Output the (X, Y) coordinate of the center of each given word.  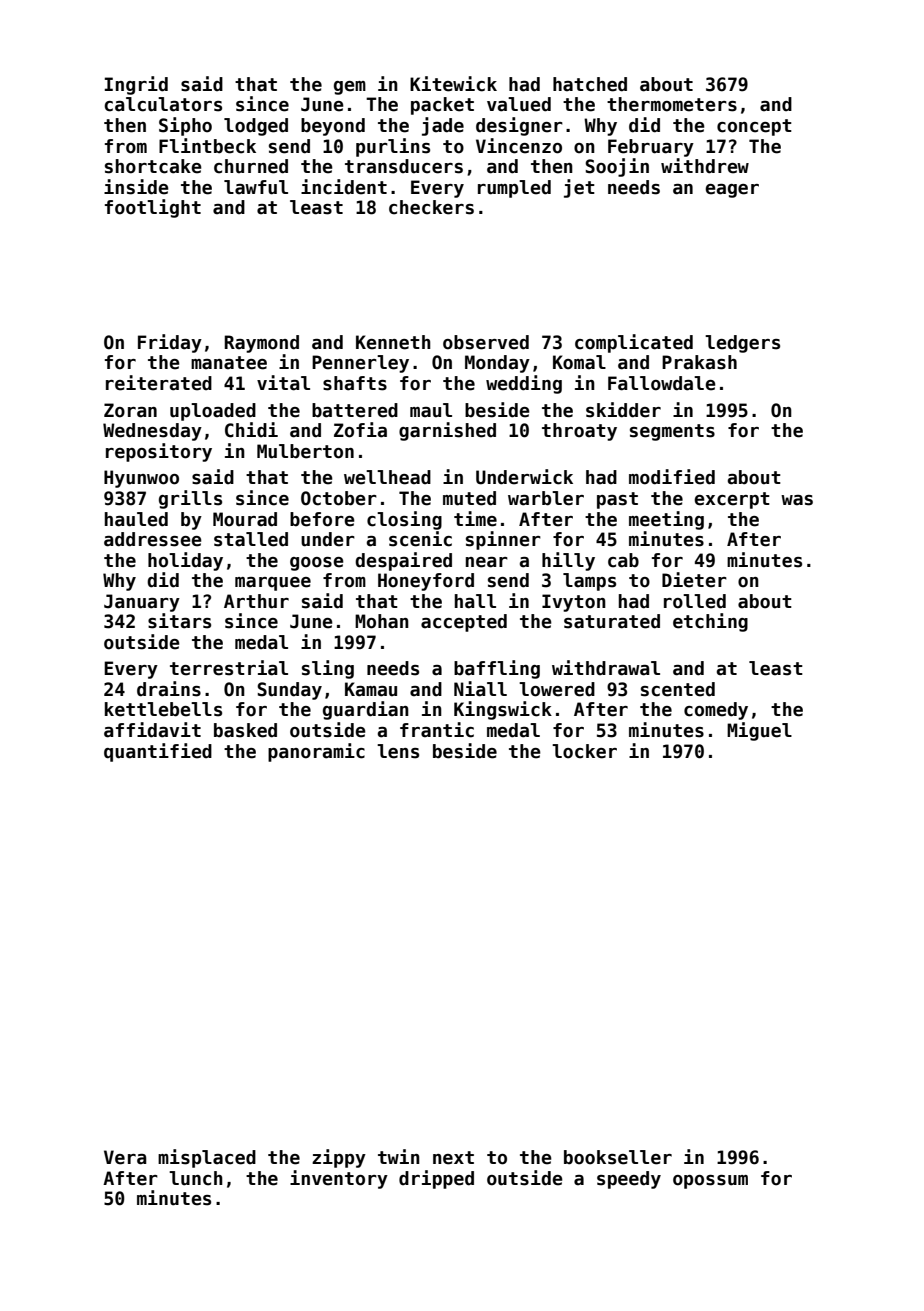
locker (584, 751)
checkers (431, 207)
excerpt (732, 500)
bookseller (618, 1157)
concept (754, 127)
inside (136, 187)
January (142, 603)
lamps (589, 582)
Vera (125, 1157)
